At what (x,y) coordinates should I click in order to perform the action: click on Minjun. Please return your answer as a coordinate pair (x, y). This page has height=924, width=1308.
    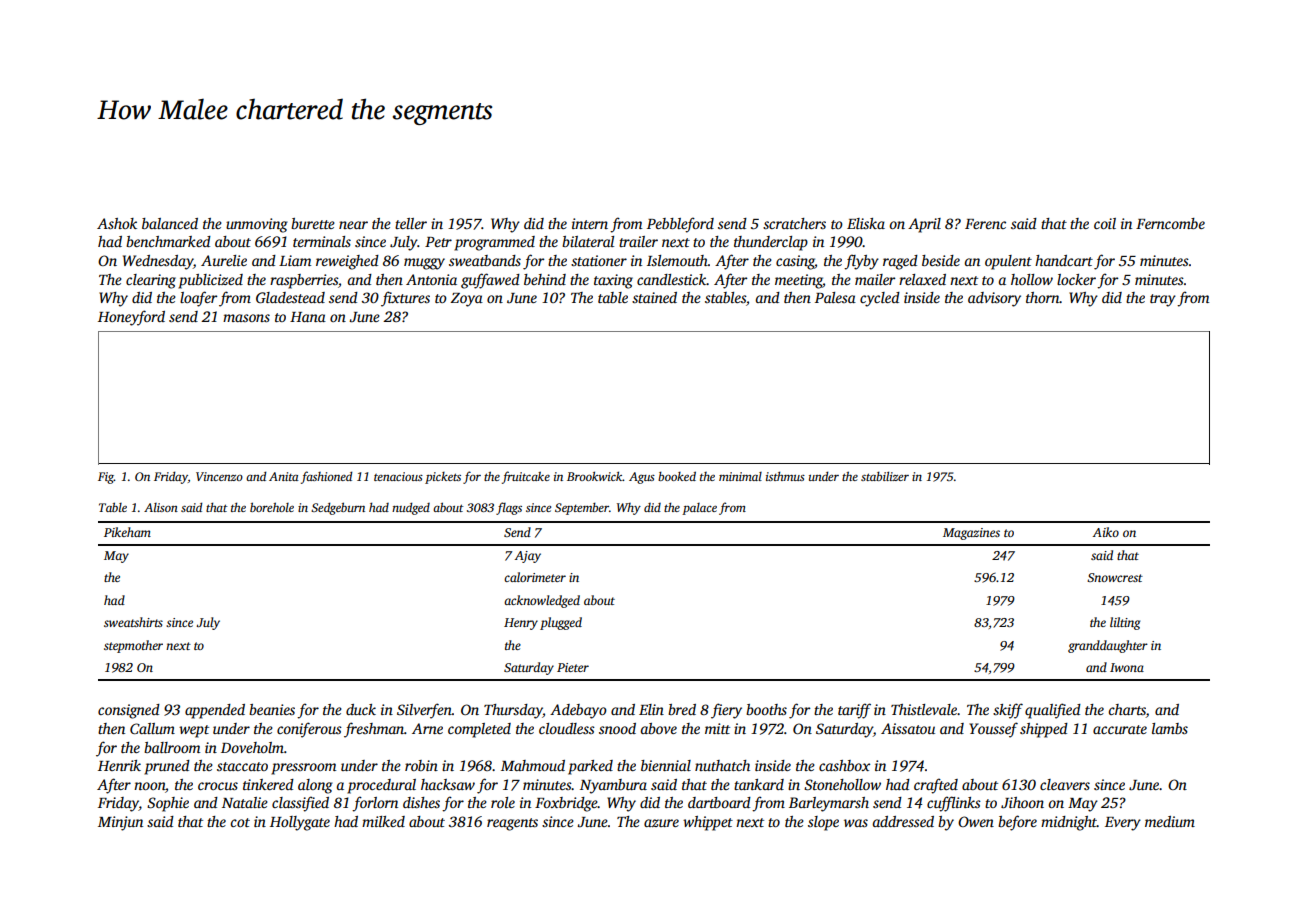
    Looking at the image, I should click on (120, 823).
